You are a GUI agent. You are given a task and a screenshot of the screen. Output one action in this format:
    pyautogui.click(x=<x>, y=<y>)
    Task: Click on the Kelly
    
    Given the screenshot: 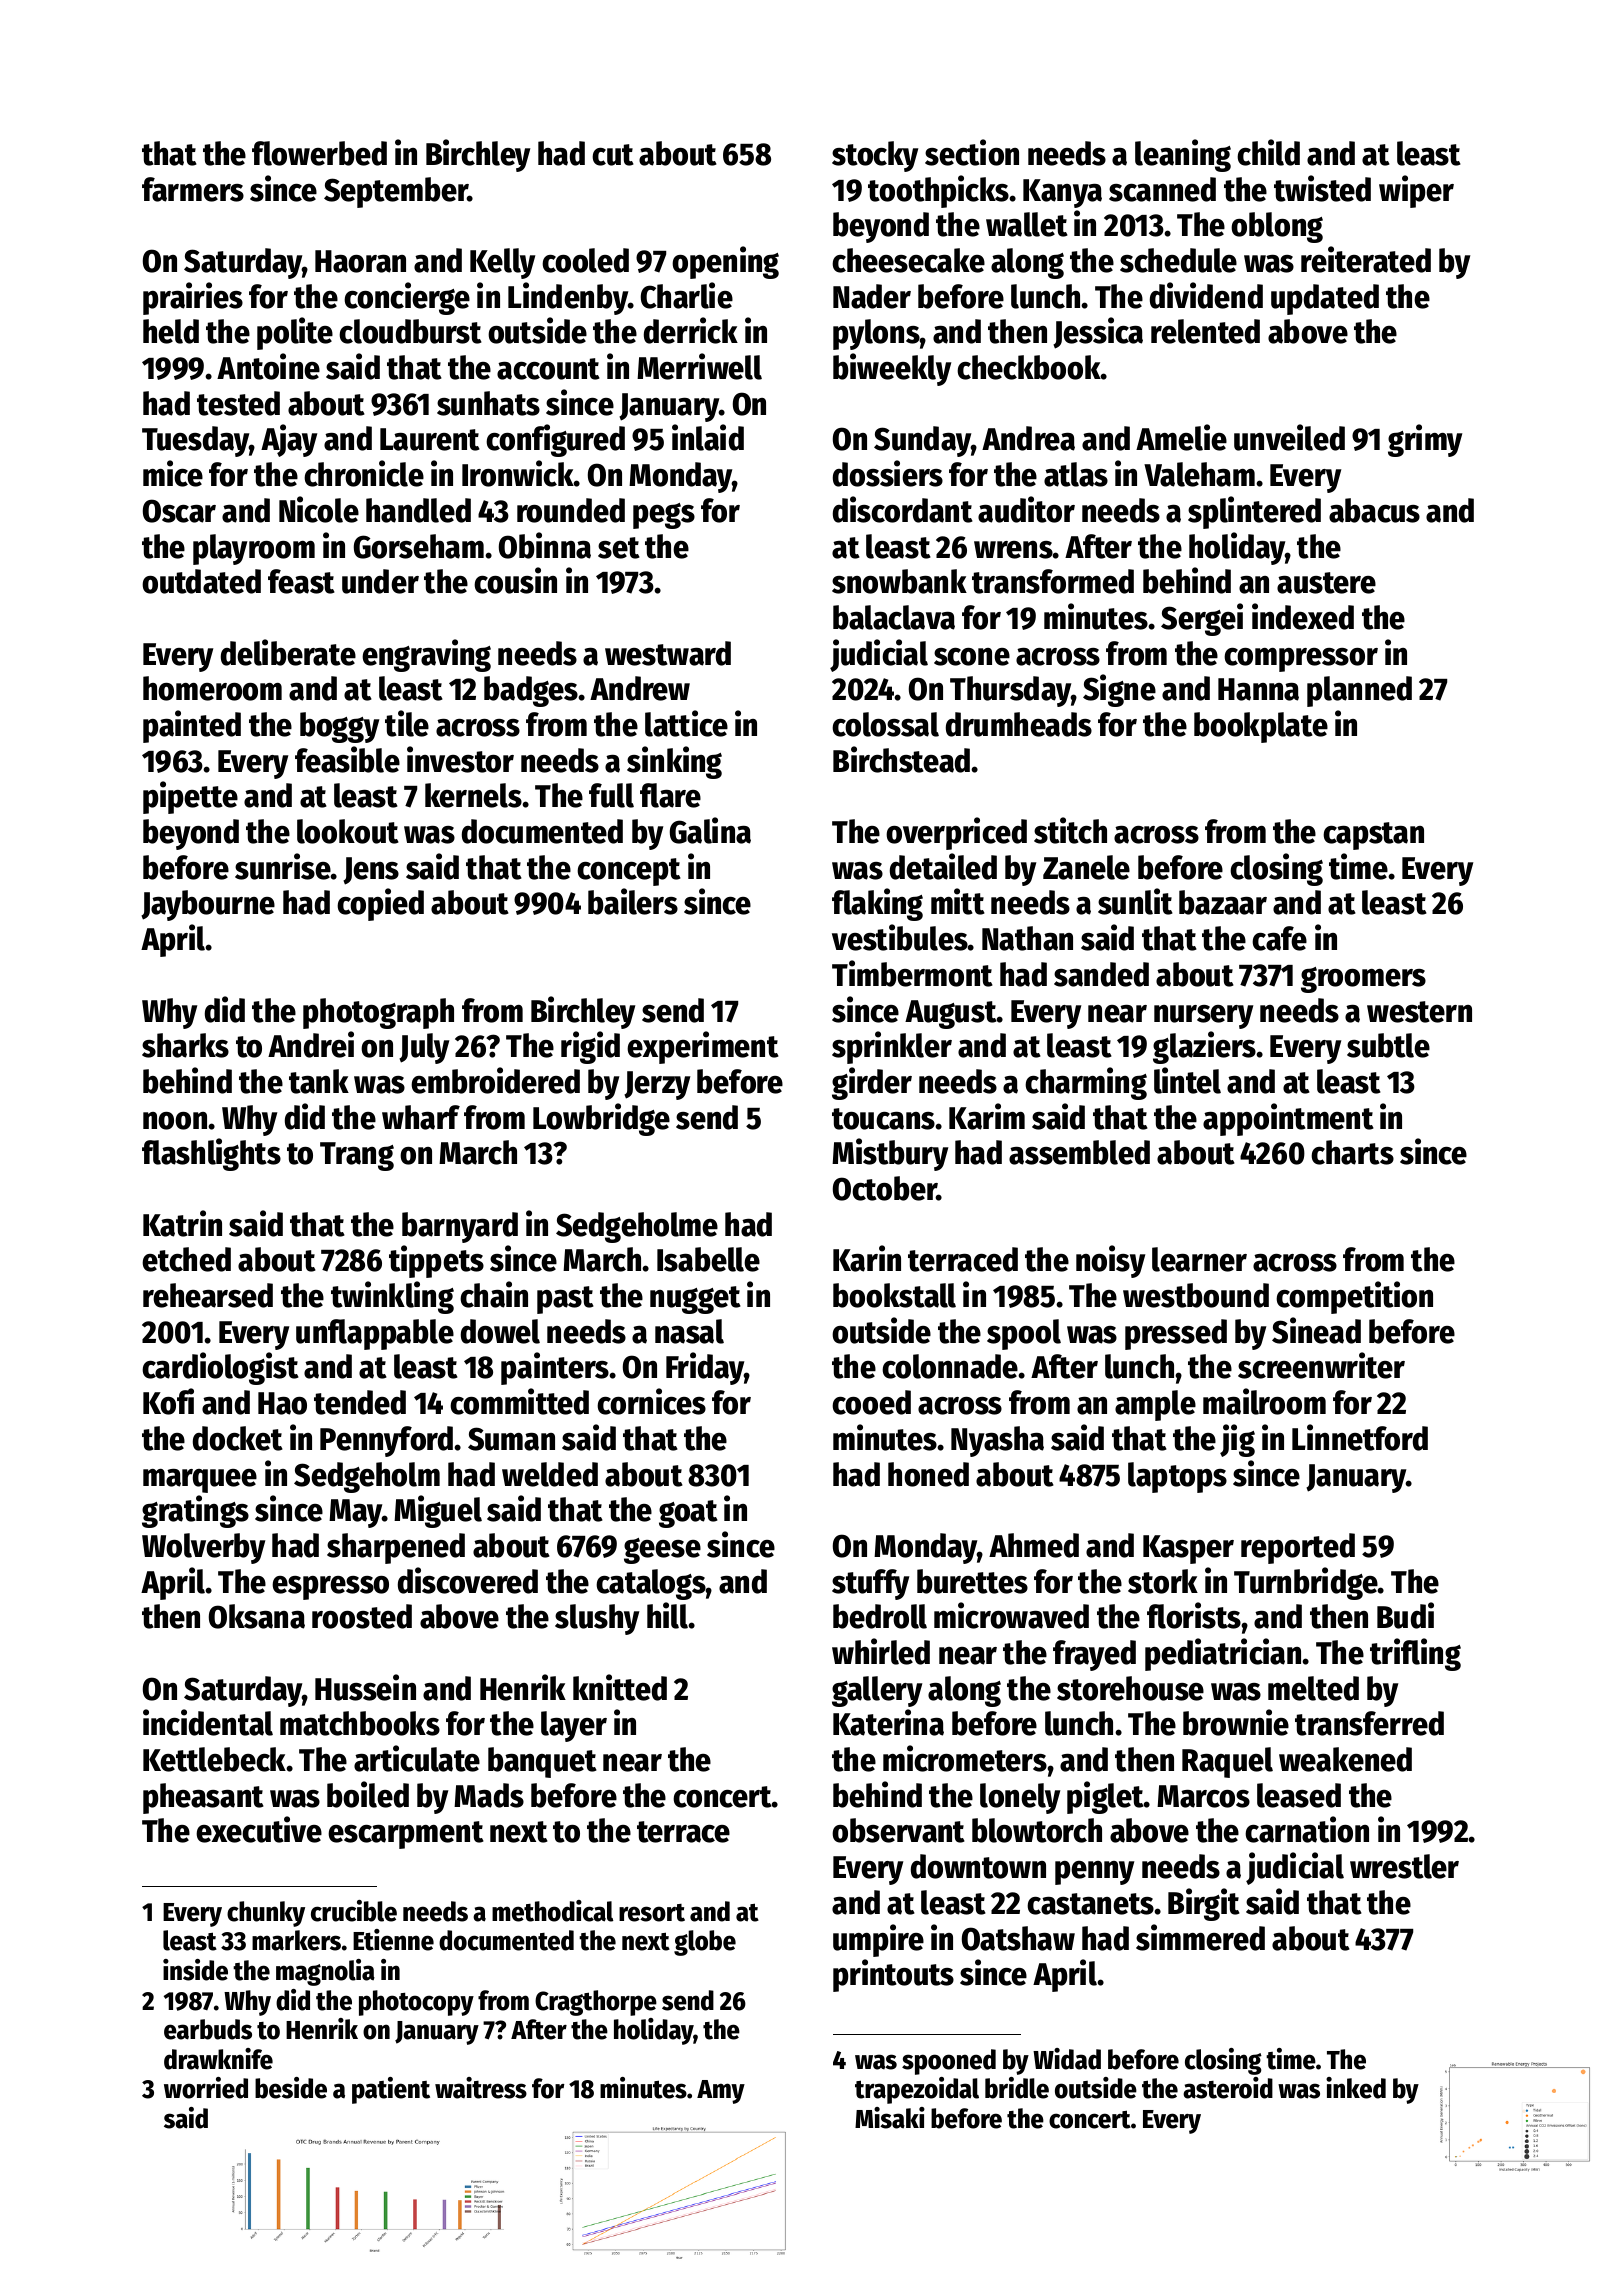 What is the action you would take?
    pyautogui.click(x=502, y=263)
